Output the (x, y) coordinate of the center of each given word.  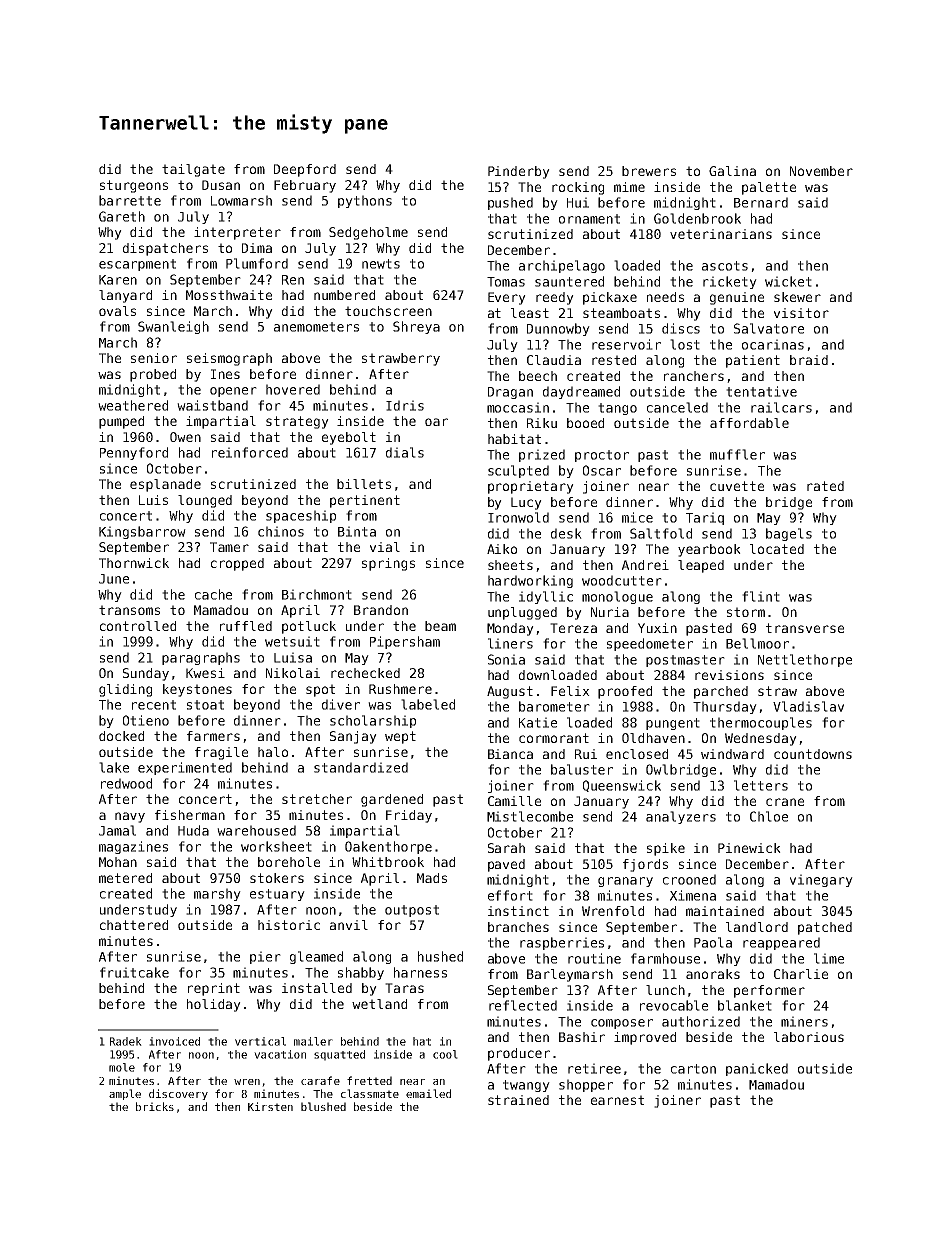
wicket (788, 281)
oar (436, 422)
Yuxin (657, 628)
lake (114, 767)
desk (566, 533)
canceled (677, 407)
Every (507, 298)
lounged (205, 501)
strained (518, 1100)
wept (400, 737)
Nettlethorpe (805, 660)
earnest (617, 1100)
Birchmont (317, 594)
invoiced (174, 1041)
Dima (257, 248)
